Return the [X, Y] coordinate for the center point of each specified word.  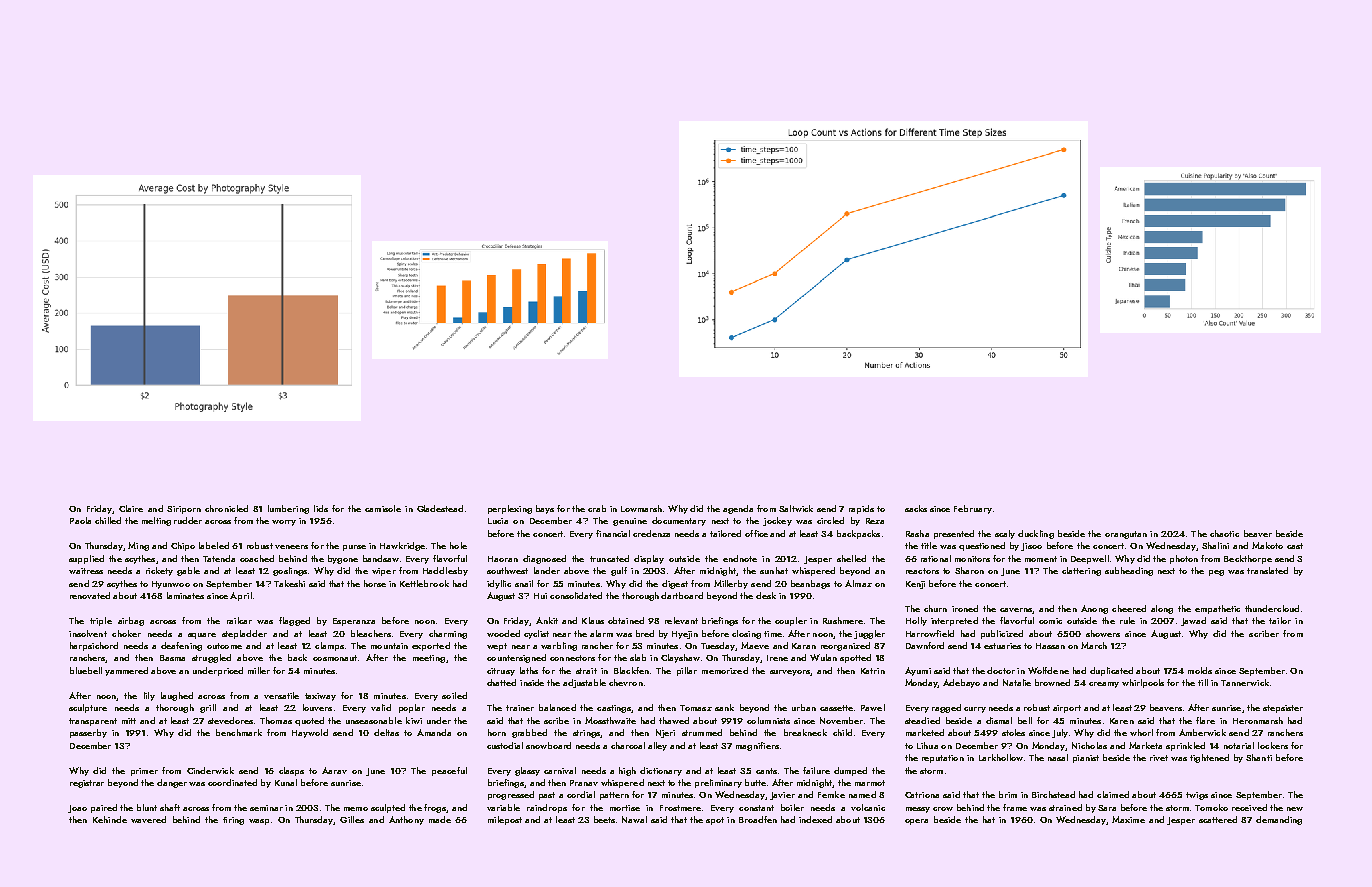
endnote [740, 558]
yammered [126, 671]
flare [1205, 720]
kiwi [414, 720]
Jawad [1193, 621]
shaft [170, 807]
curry [975, 710]
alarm [601, 633]
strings [587, 734]
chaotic [1224, 533]
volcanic [868, 807]
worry [284, 523]
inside [532, 682]
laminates [185, 595]
